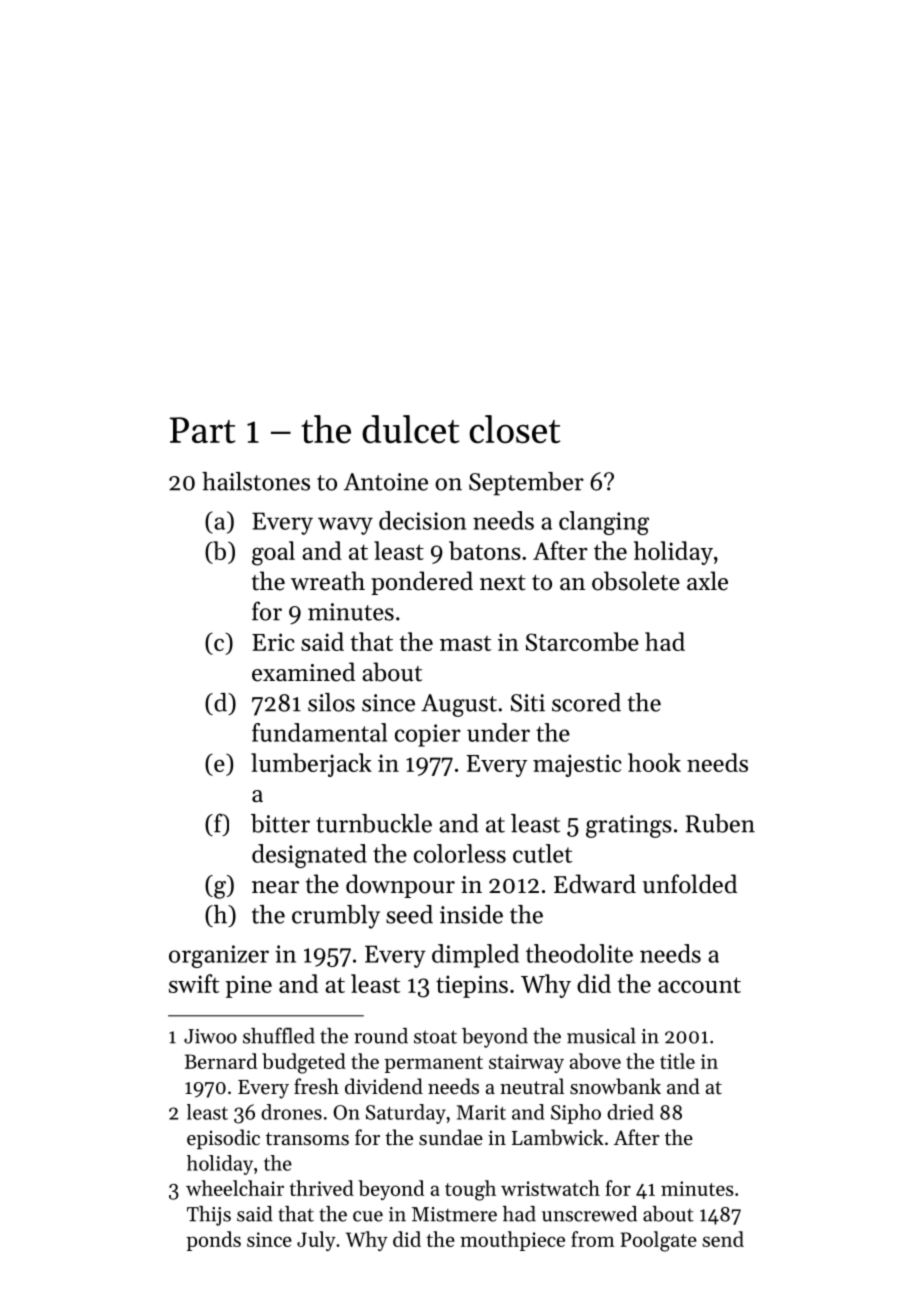  What do you see at coordinates (604, 523) in the screenshot?
I see `clanging` at bounding box center [604, 523].
